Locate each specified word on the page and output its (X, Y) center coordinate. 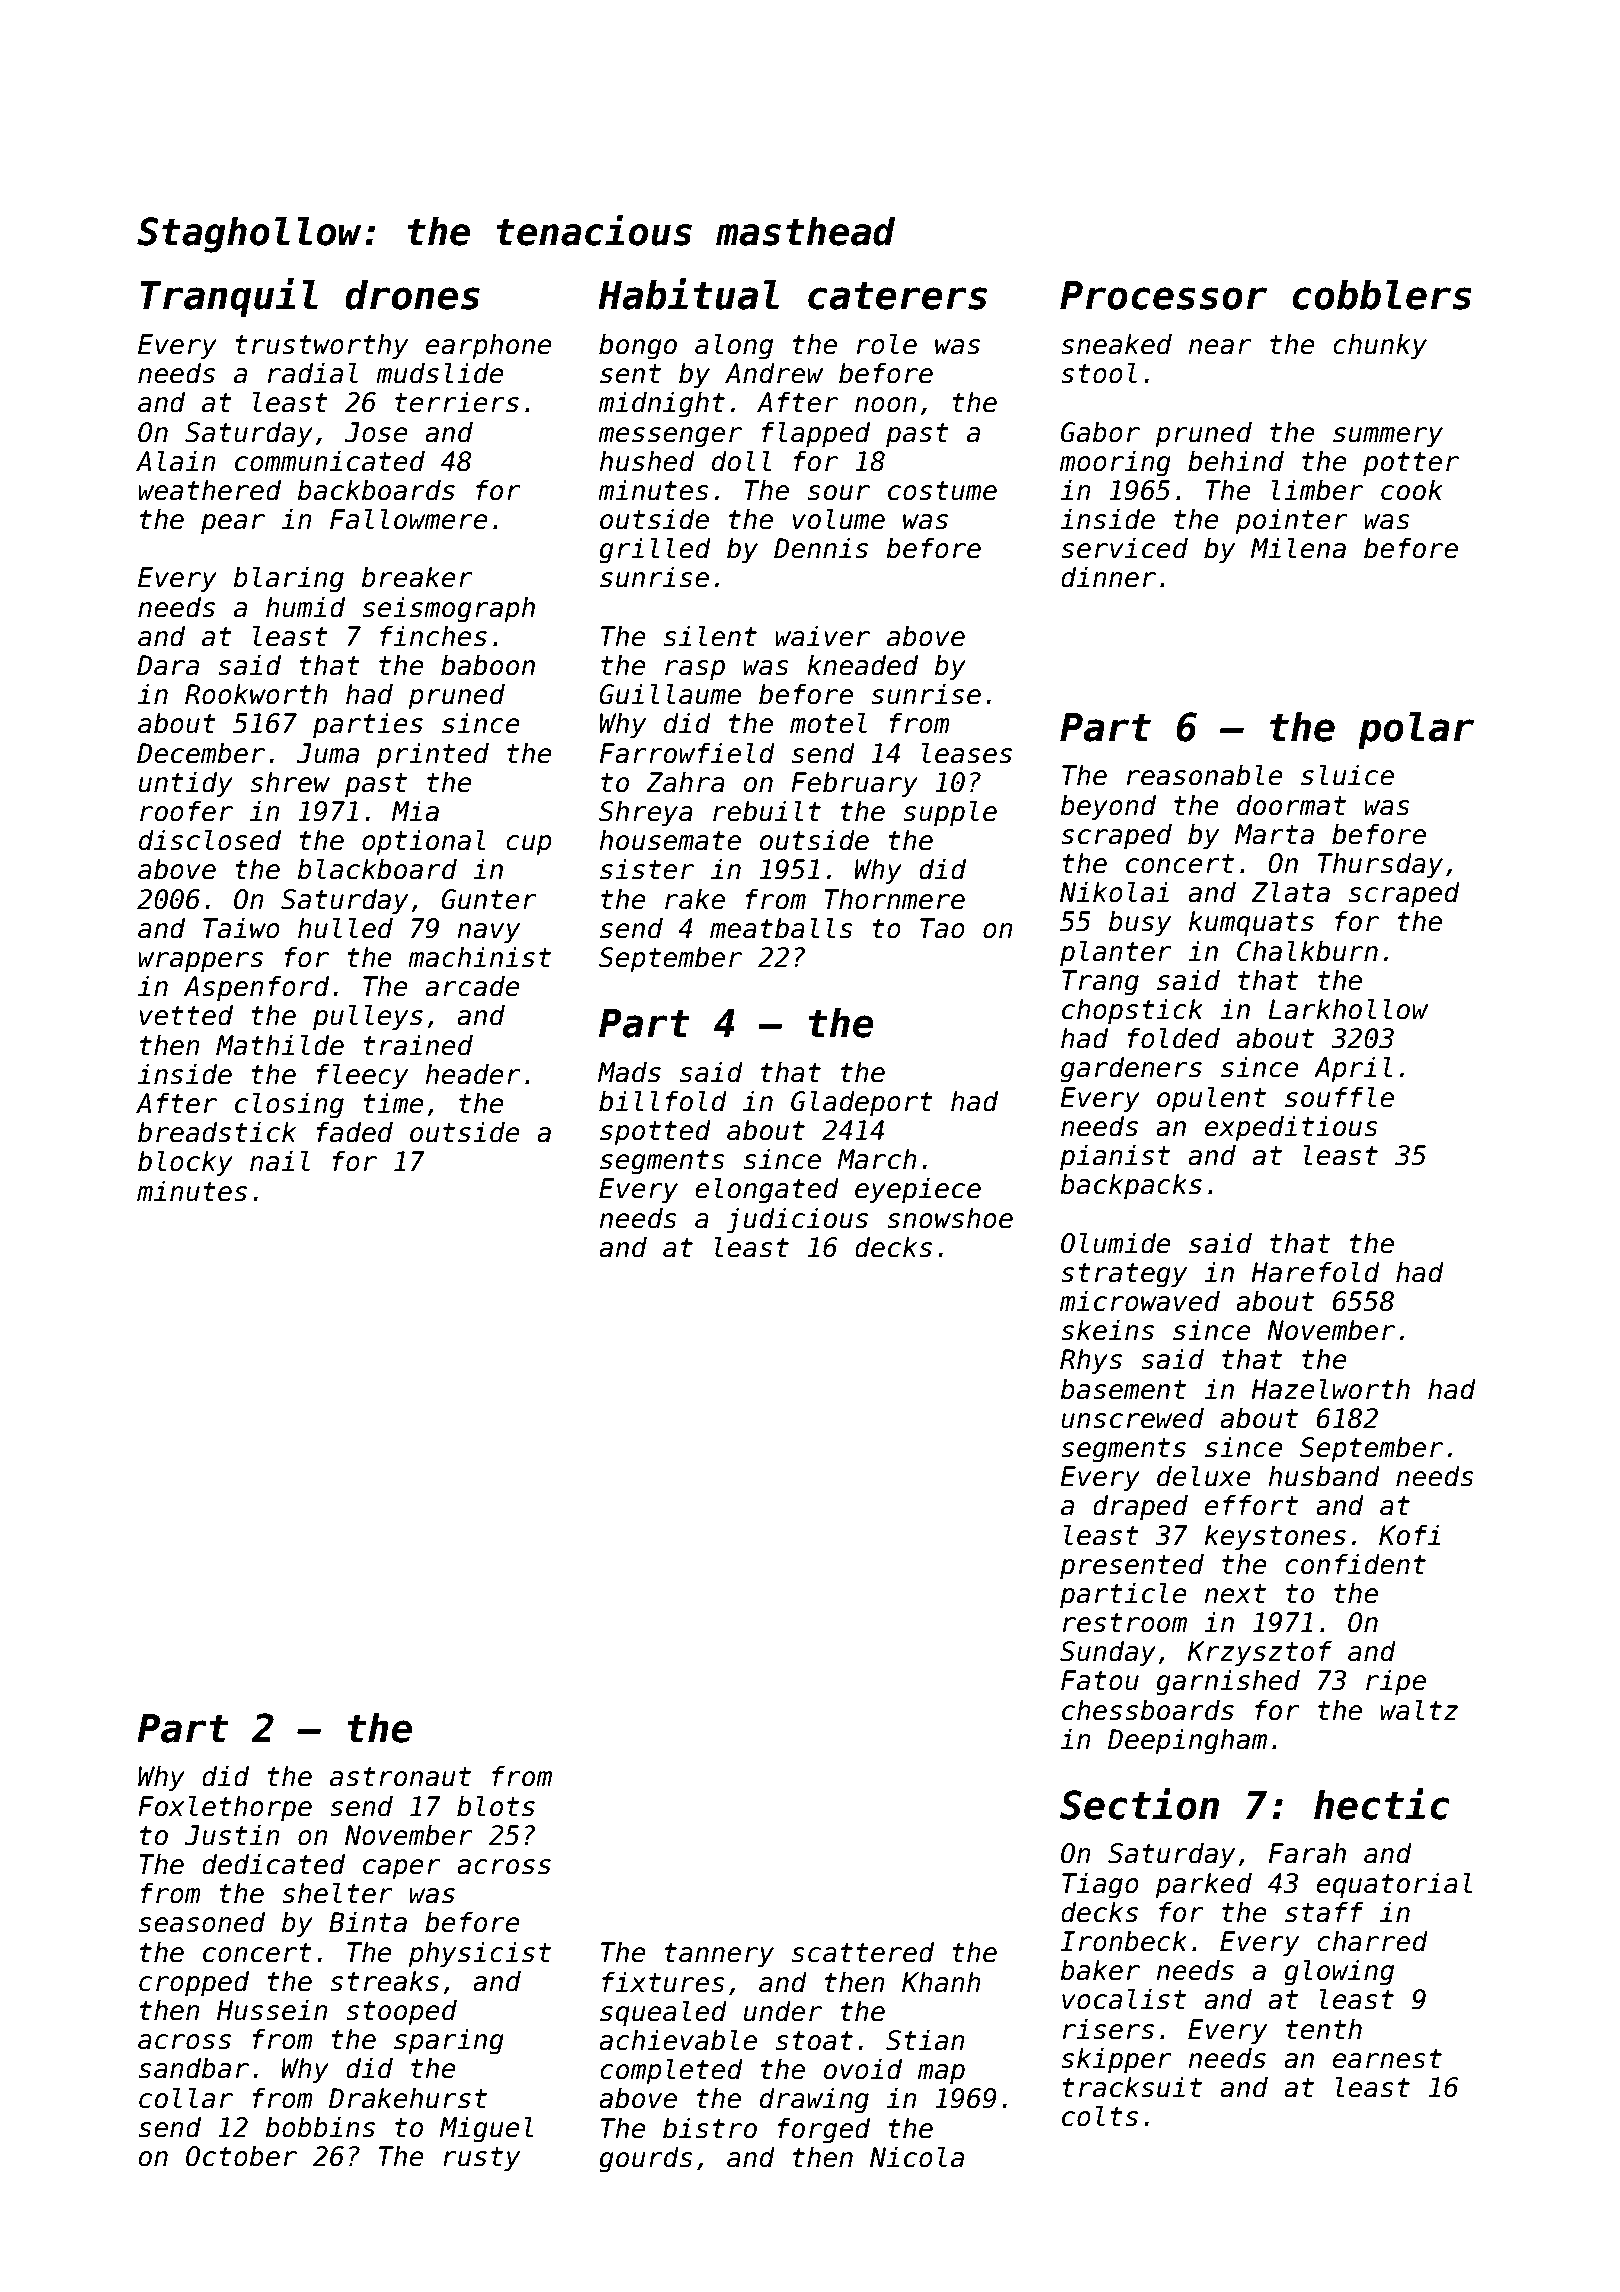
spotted (655, 1132)
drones (412, 294)
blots (496, 1806)
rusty (481, 2159)
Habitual (688, 294)
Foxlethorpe (225, 1808)
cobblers (1382, 294)
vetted (186, 1015)
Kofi (1410, 1535)
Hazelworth (1330, 1389)
